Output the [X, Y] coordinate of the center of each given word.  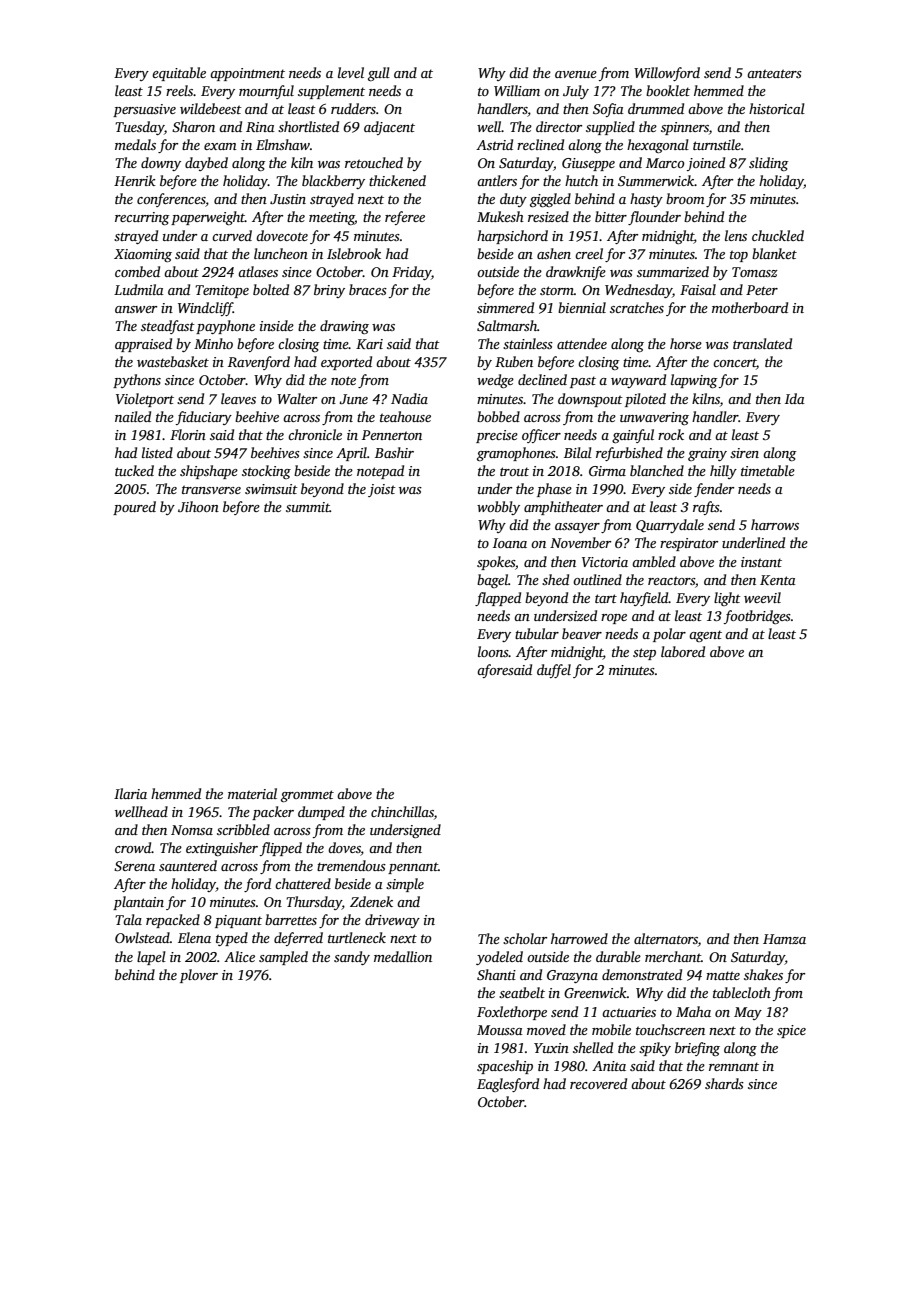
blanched [657, 470]
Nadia [409, 398]
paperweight [208, 218]
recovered [598, 1083]
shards [724, 1083]
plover [199, 976]
